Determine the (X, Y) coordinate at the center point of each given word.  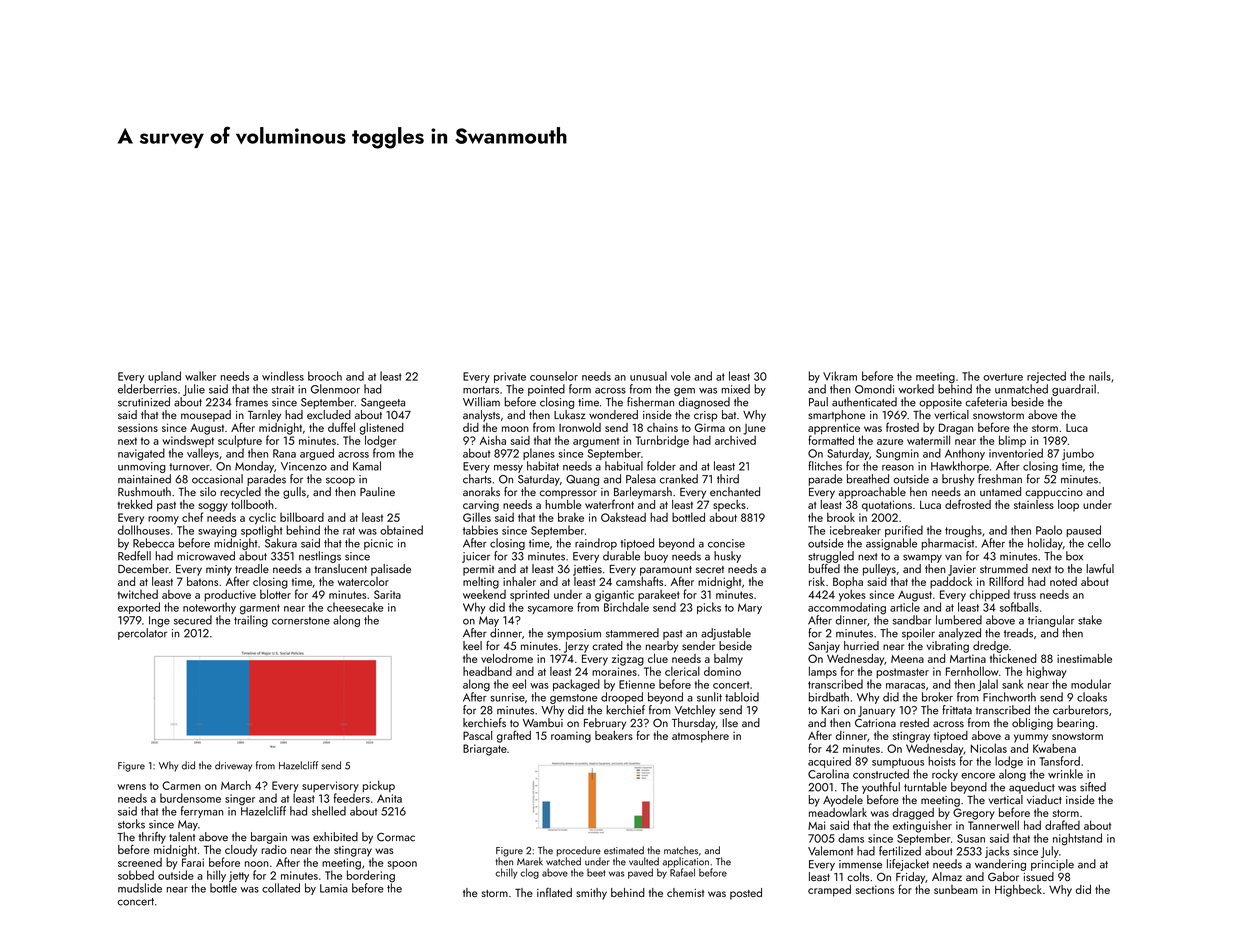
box (1074, 556)
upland (164, 377)
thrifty (152, 838)
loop (1068, 506)
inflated (554, 892)
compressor (568, 494)
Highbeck (1018, 891)
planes (539, 454)
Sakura (281, 543)
